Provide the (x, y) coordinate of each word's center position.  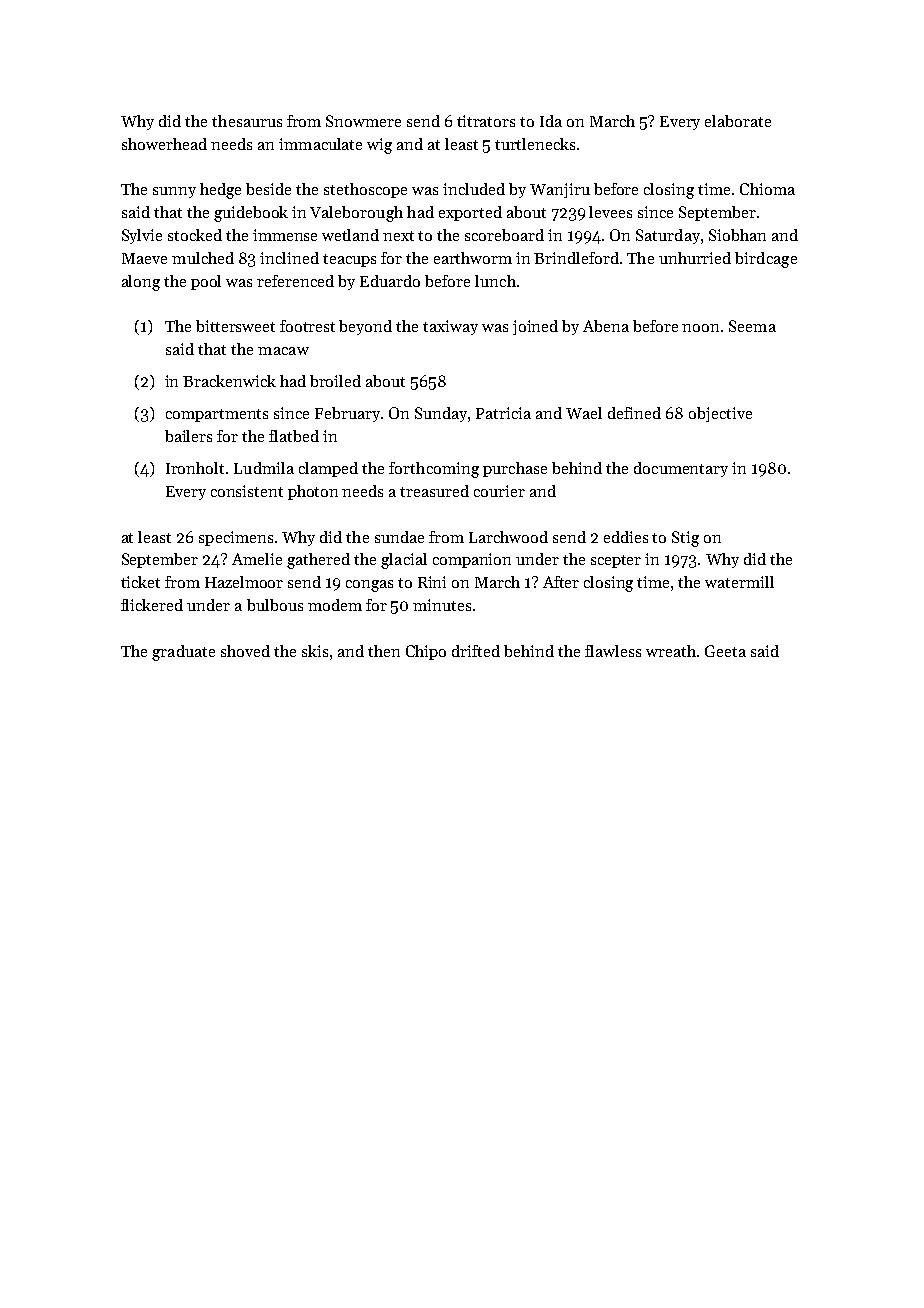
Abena (606, 326)
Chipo (426, 652)
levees (610, 212)
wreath (671, 651)
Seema (752, 326)
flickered (152, 605)
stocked (195, 235)
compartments (217, 415)
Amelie (257, 559)
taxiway (450, 327)
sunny (174, 192)
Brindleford (576, 258)
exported (470, 213)
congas (369, 586)
